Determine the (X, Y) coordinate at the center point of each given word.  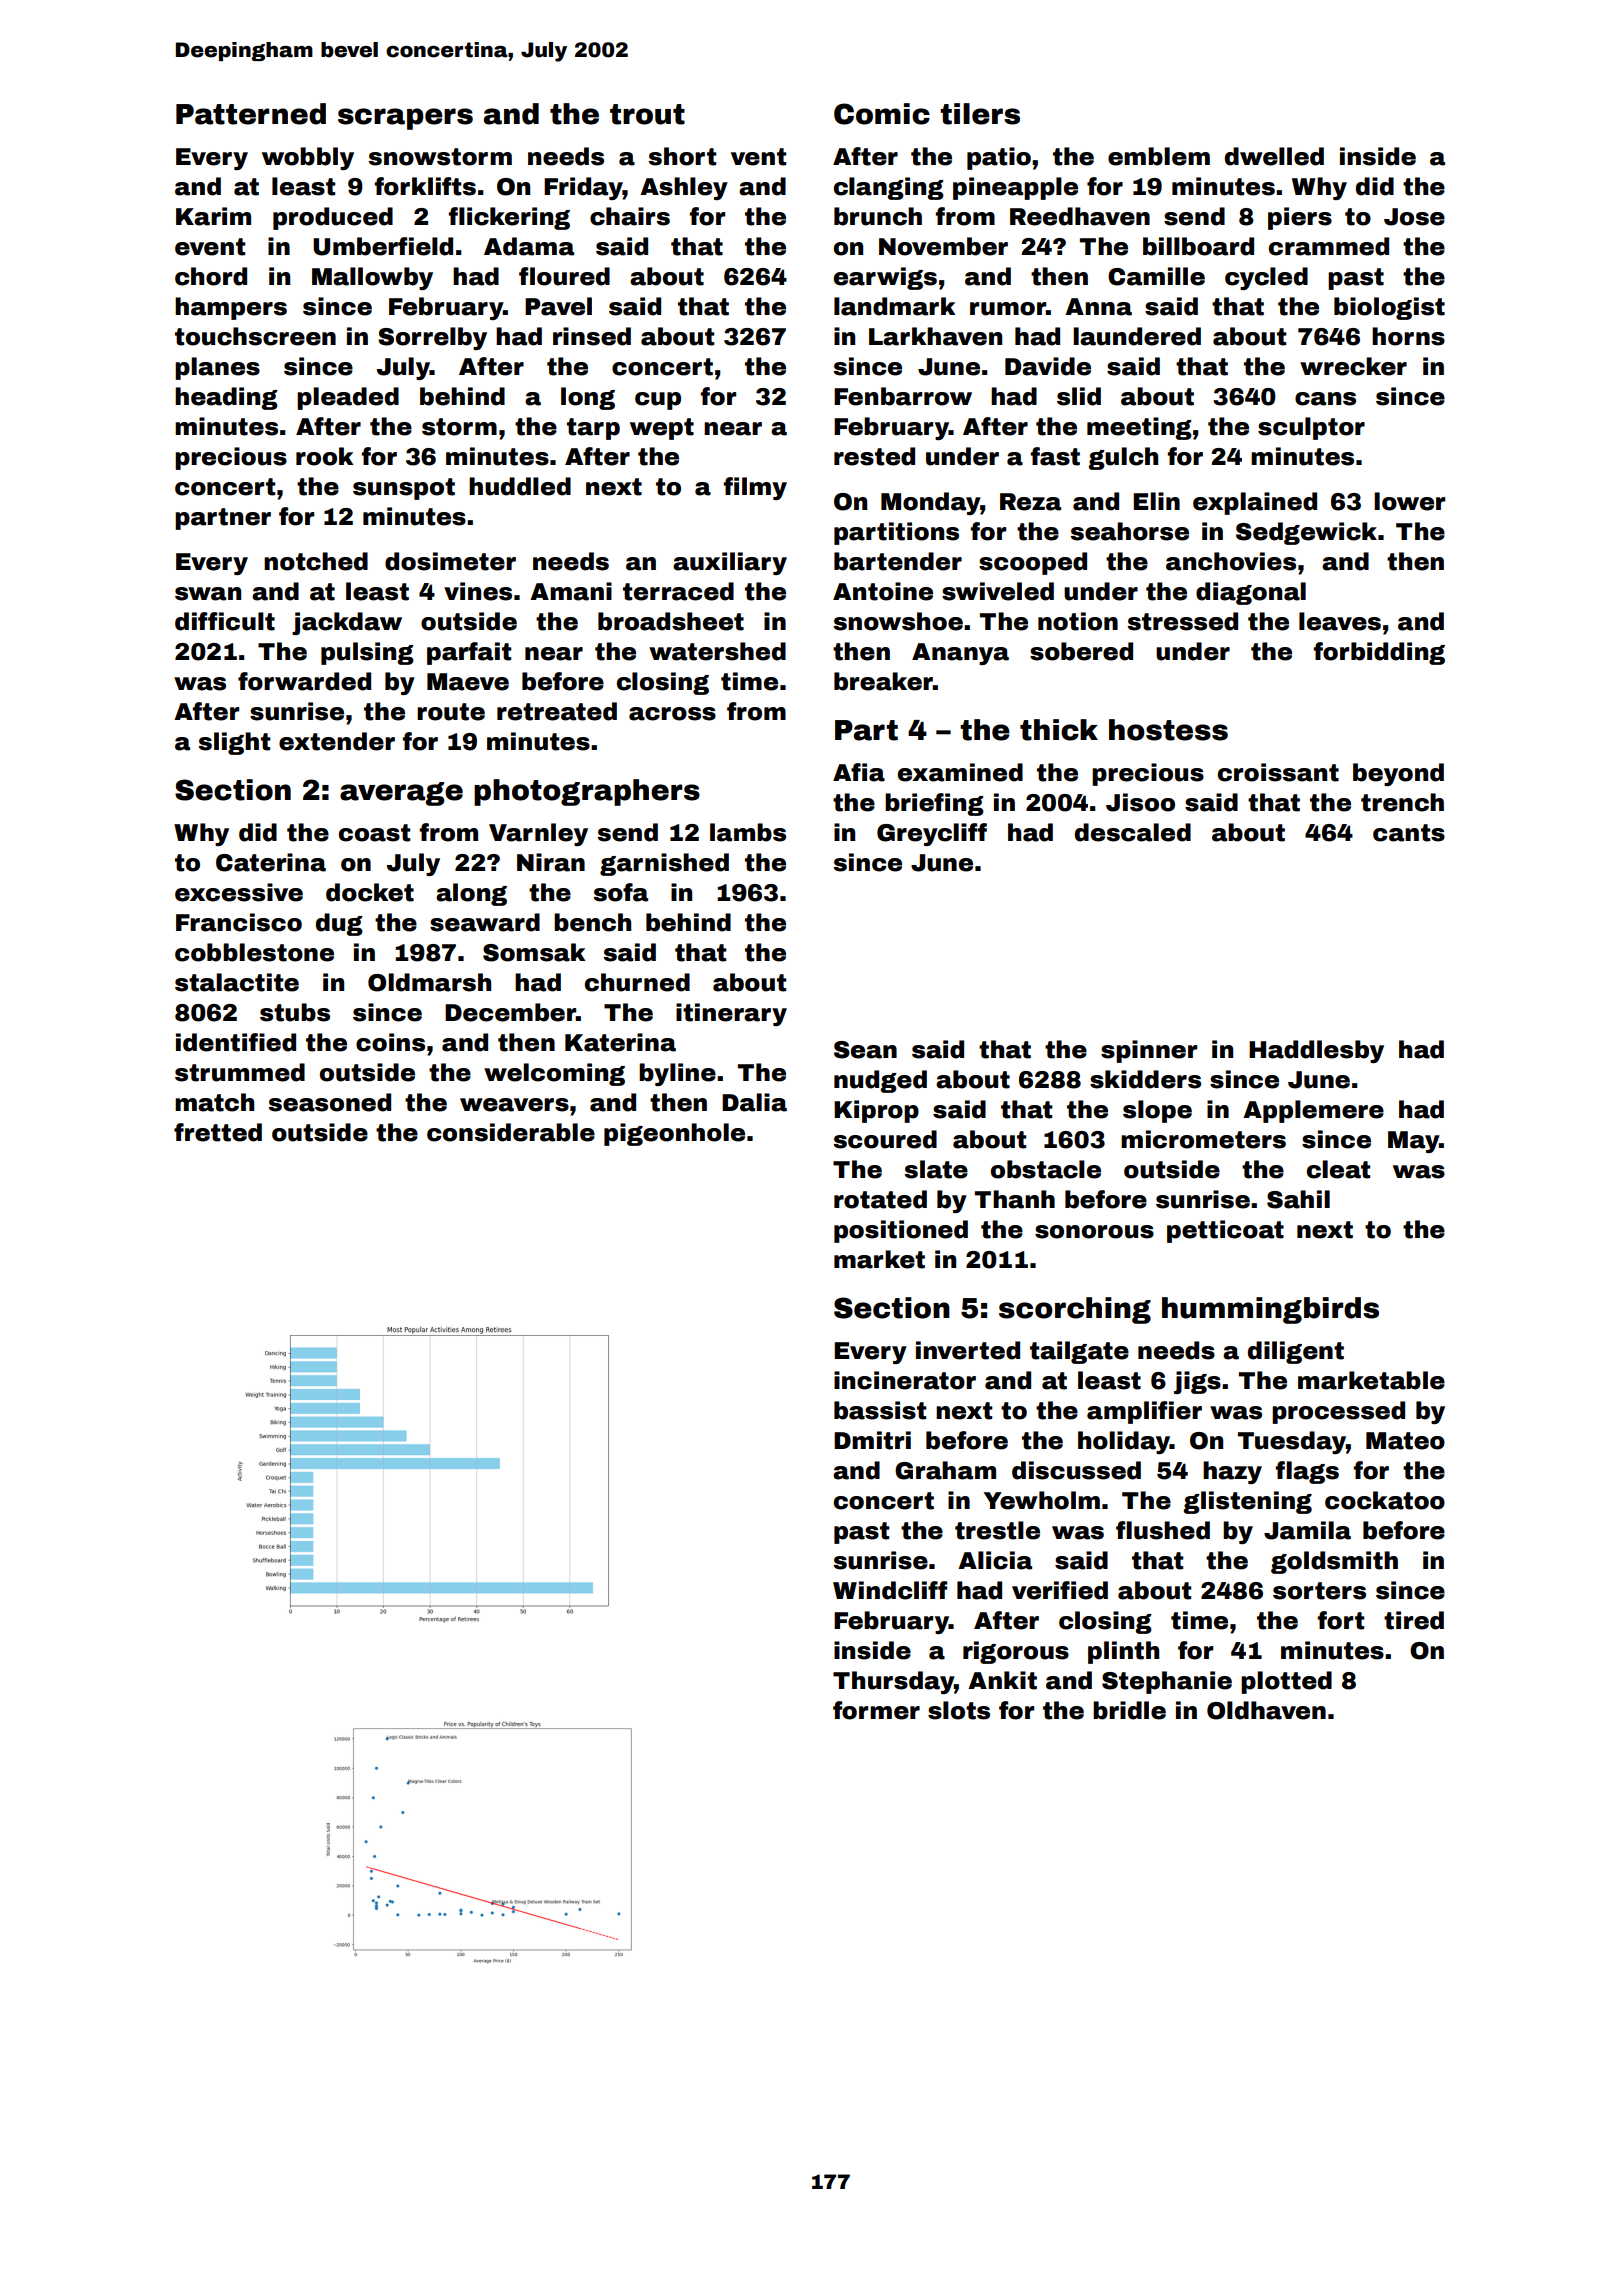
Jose (1414, 217)
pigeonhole (674, 1134)
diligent (1296, 1352)
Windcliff (890, 1590)
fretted (218, 1132)
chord (211, 276)
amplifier (1144, 1412)
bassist (880, 1410)
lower (1409, 501)
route (451, 712)
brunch (878, 216)
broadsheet (671, 621)
